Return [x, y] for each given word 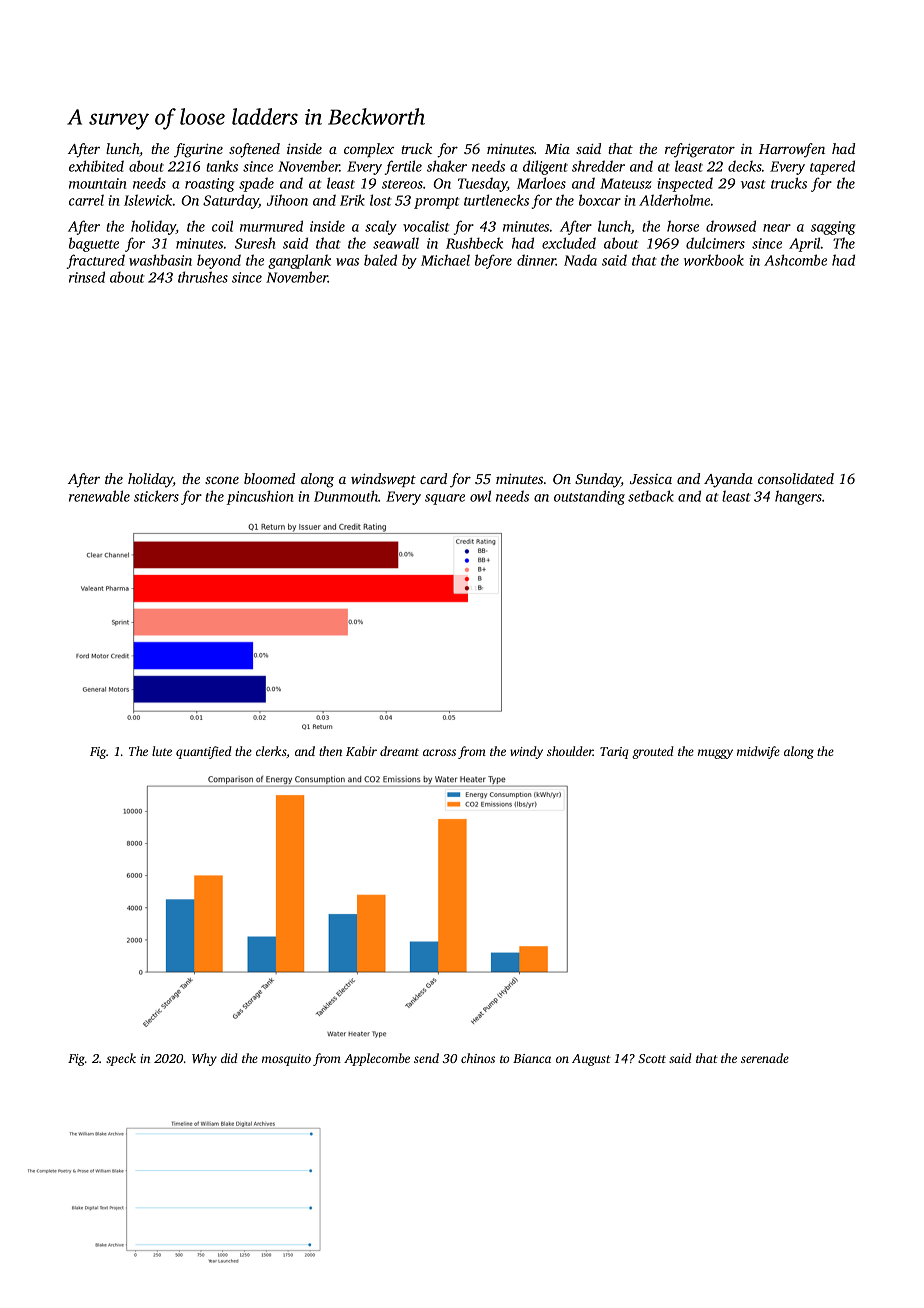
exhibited [96, 166]
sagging [833, 228]
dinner [536, 260]
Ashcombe [795, 260]
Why [204, 1059]
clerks [271, 751]
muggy [715, 754]
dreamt [399, 751]
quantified [204, 752]
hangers [798, 497]
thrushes [203, 277]
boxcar [600, 200]
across [439, 752]
